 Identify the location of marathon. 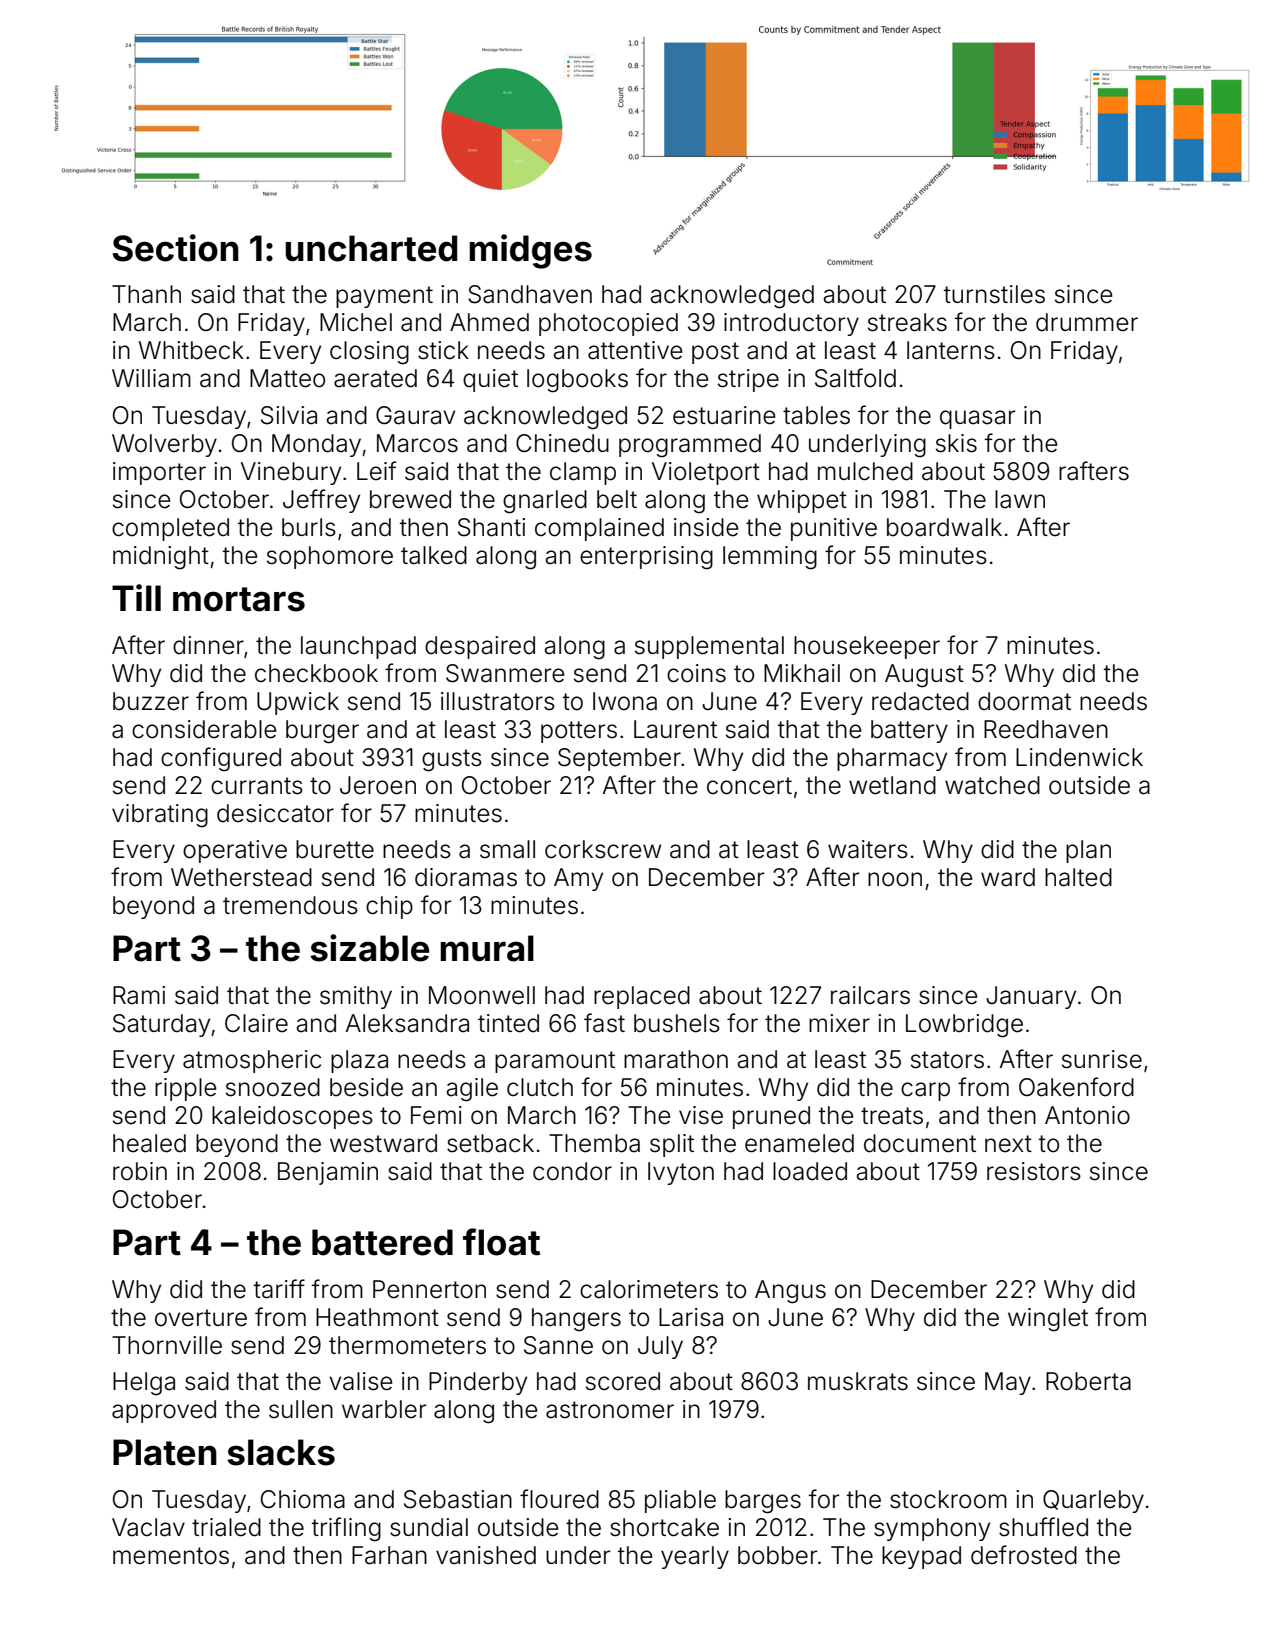
(676, 1059).
